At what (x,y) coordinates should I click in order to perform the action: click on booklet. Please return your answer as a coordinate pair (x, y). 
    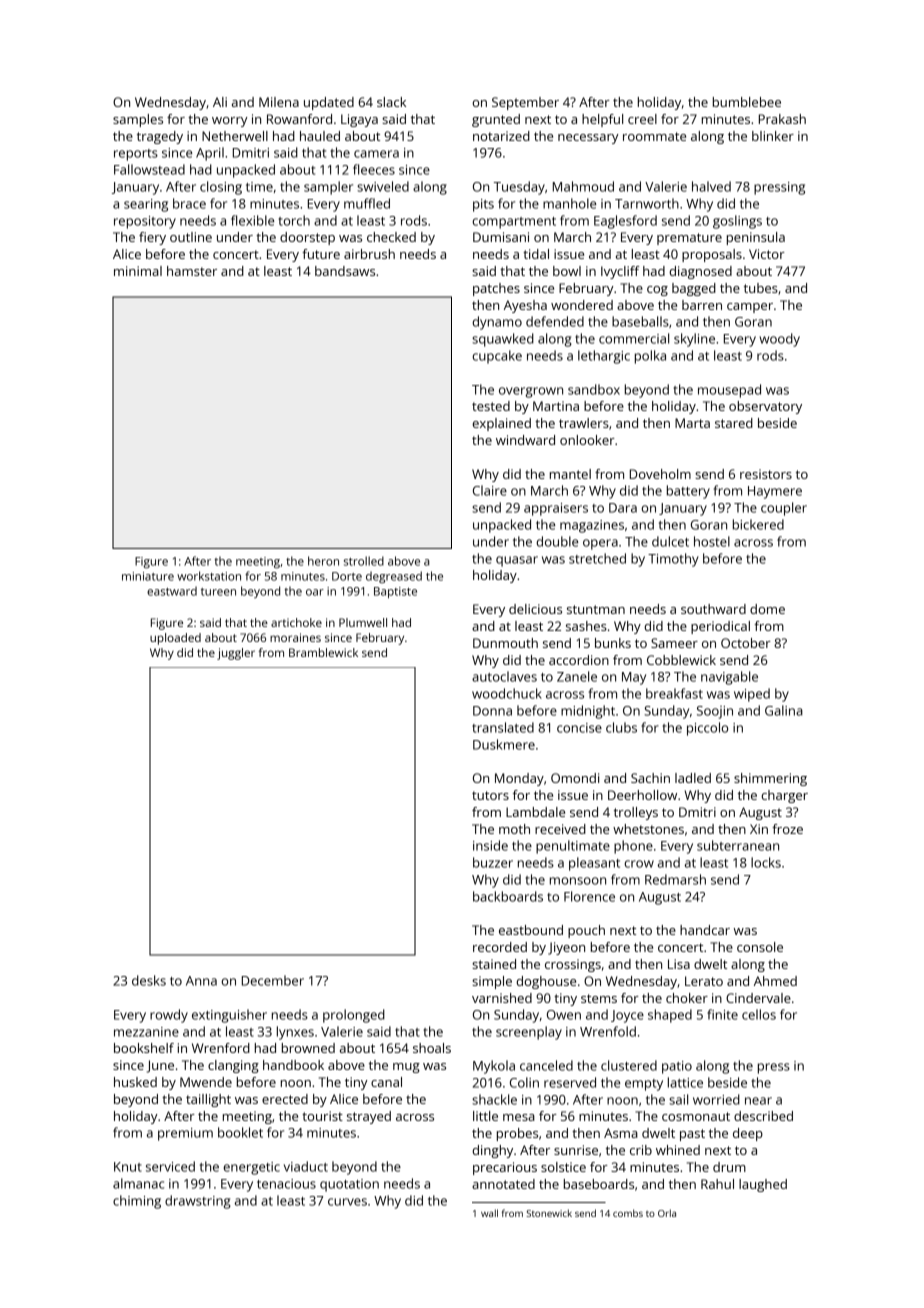
    Looking at the image, I should click on (240, 1132).
